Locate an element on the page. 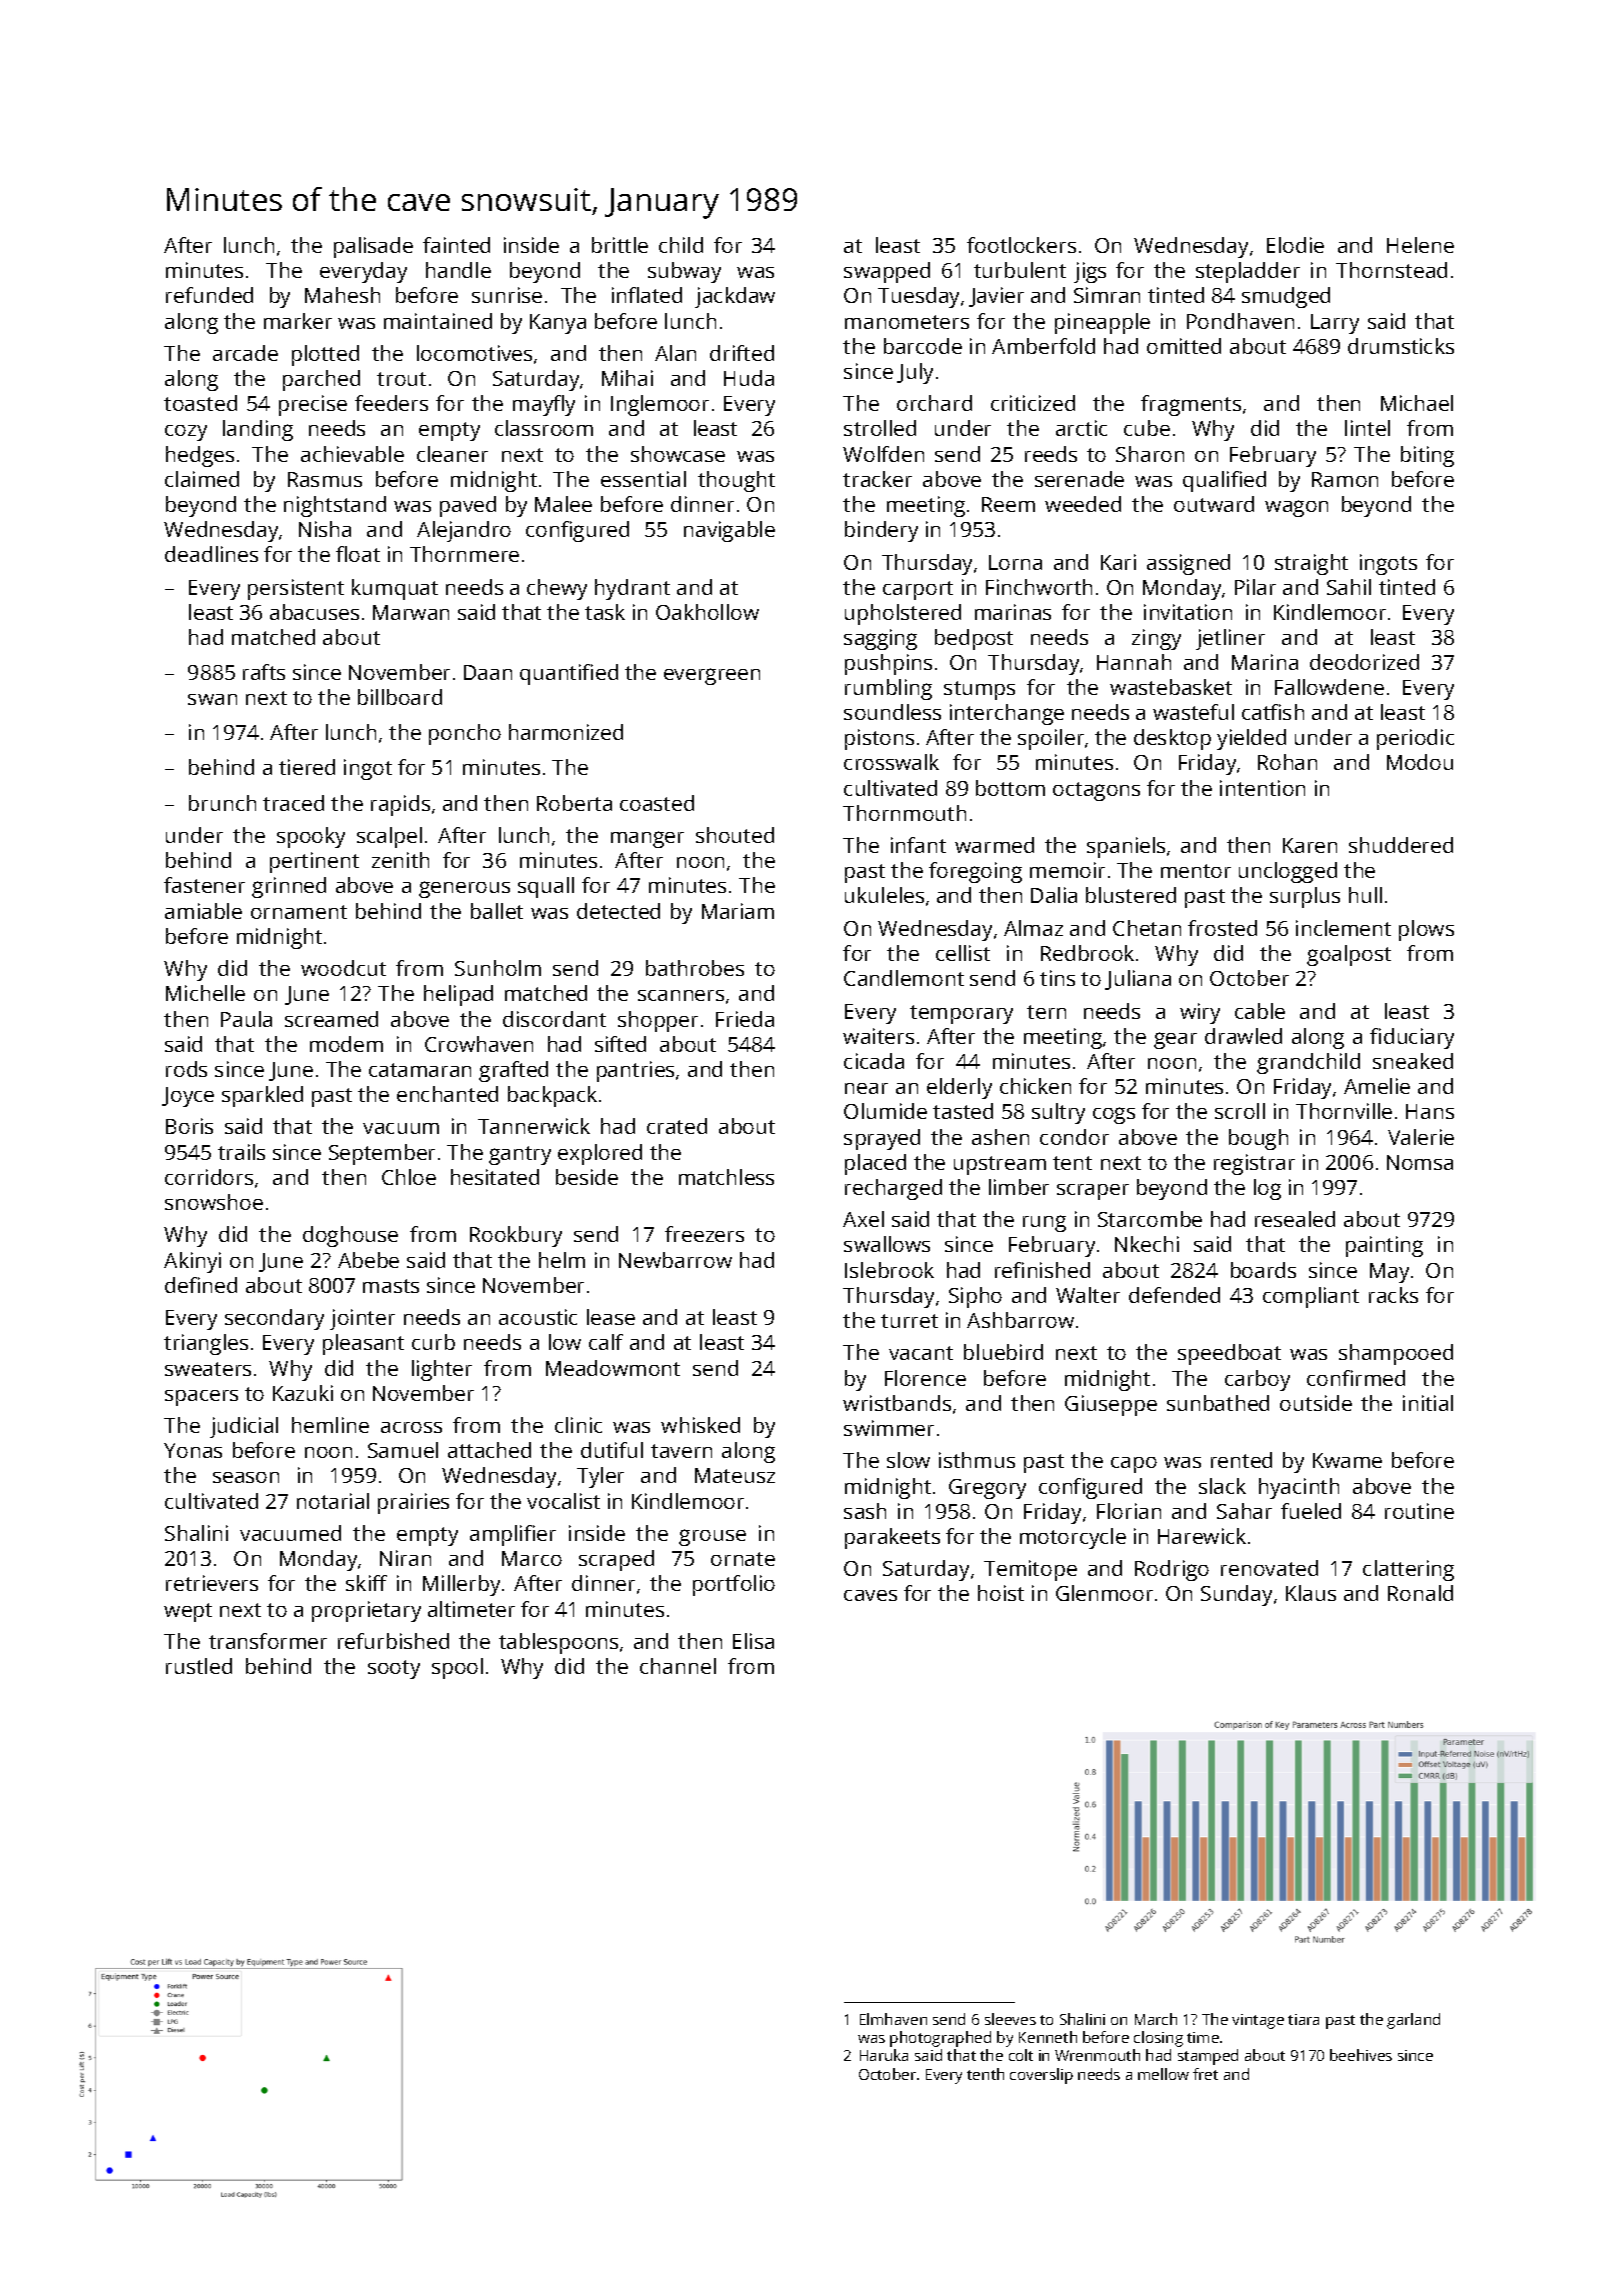 This page has width=1620, height=2292. sooty is located at coordinates (394, 1669).
